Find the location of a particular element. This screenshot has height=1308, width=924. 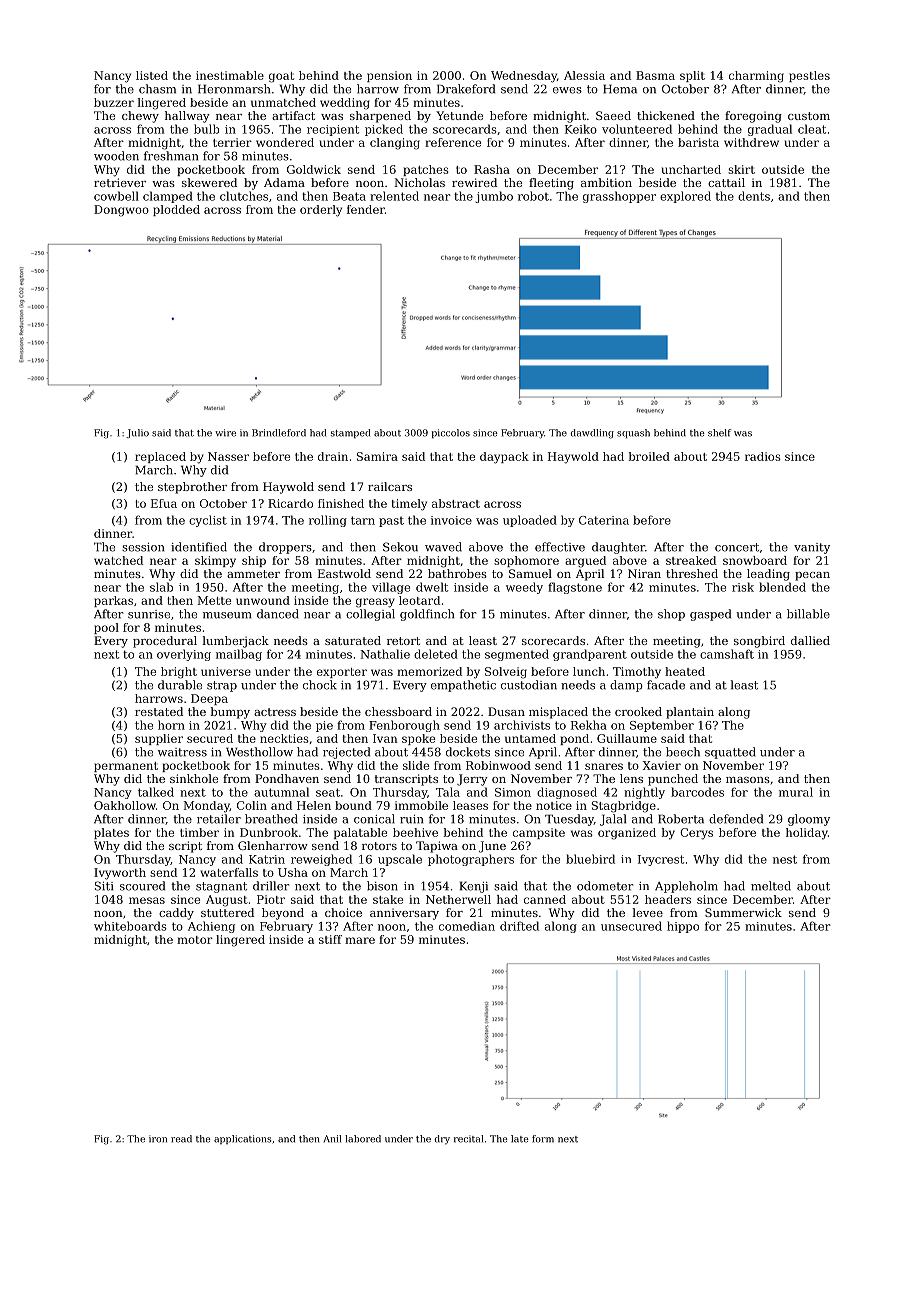

squatted is located at coordinates (730, 753).
